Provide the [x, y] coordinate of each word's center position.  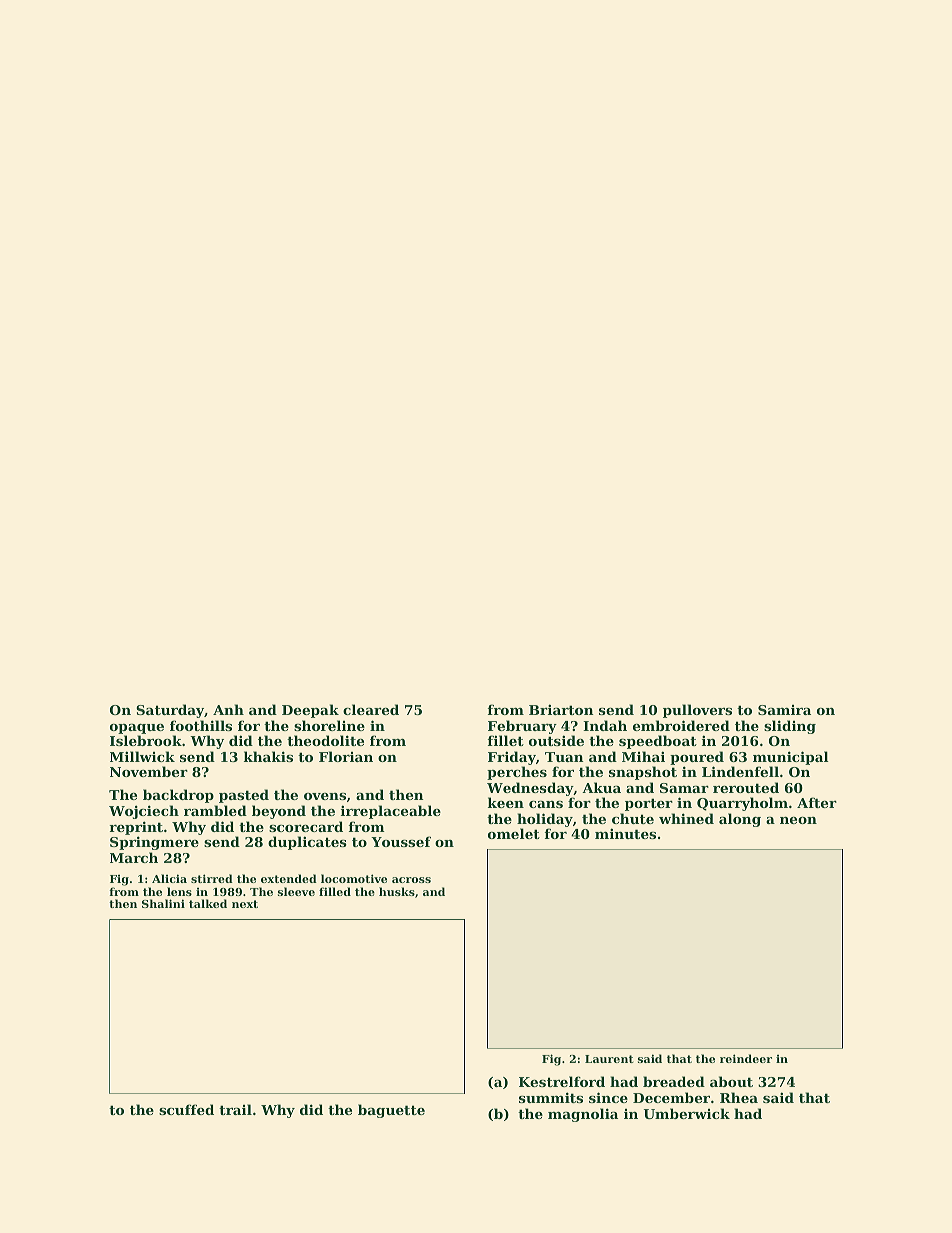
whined [686, 818]
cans [546, 804]
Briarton [561, 709]
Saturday [170, 711]
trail [235, 1109]
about [731, 1081]
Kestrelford [562, 1081]
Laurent [609, 1059]
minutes [625, 833]
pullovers [697, 711]
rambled [215, 810]
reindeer [746, 1058]
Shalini [163, 903]
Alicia [169, 878]
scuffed [186, 1109]
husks [397, 891]
